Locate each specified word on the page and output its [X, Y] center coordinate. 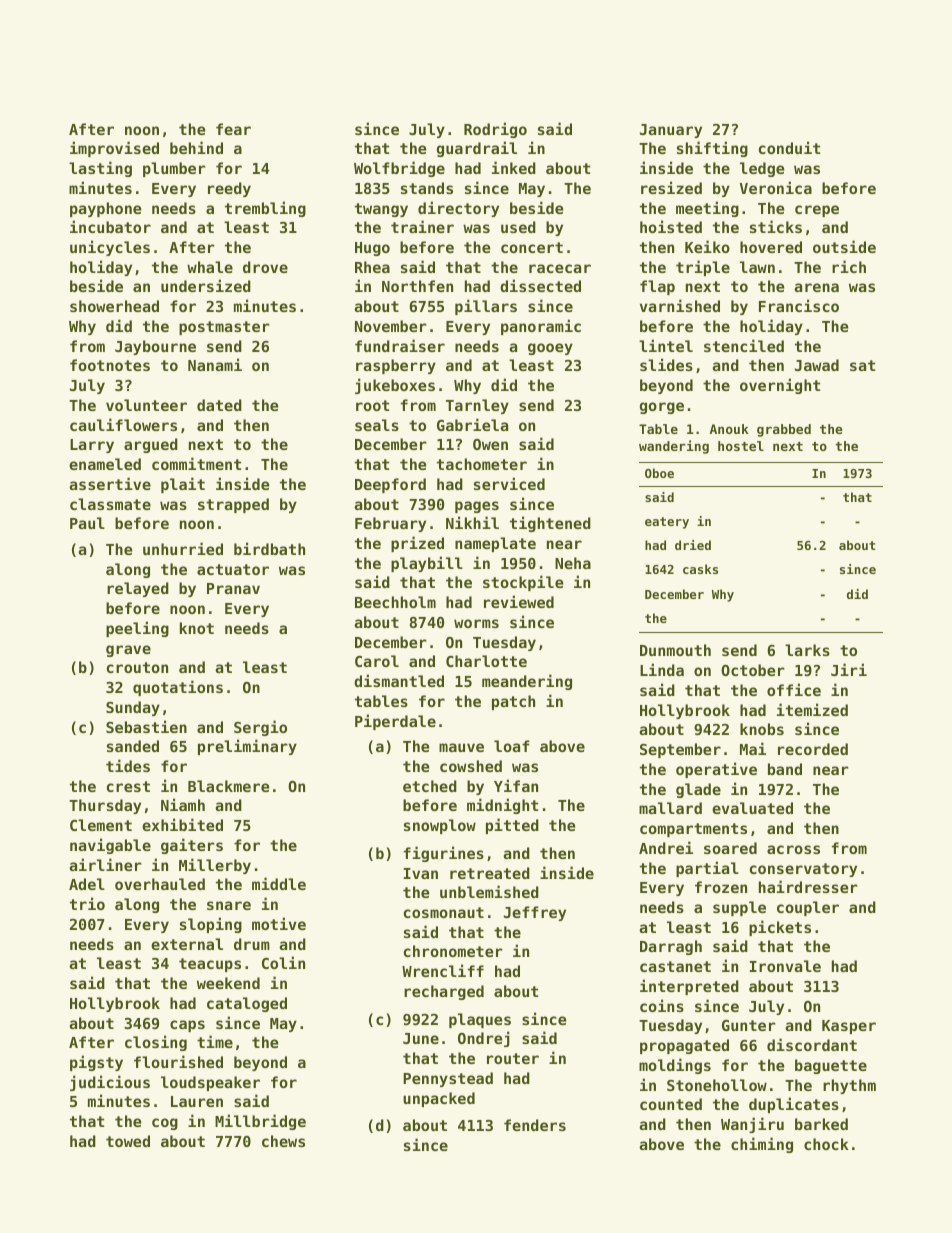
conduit [789, 147]
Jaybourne [155, 347]
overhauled [160, 884]
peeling [137, 629]
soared [730, 848]
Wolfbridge [399, 169]
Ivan [421, 873]
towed [128, 1141]
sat [862, 365]
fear [233, 129]
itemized [812, 709]
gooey [550, 349]
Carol [377, 661]
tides [128, 765]
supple [739, 908]
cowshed [471, 766]
